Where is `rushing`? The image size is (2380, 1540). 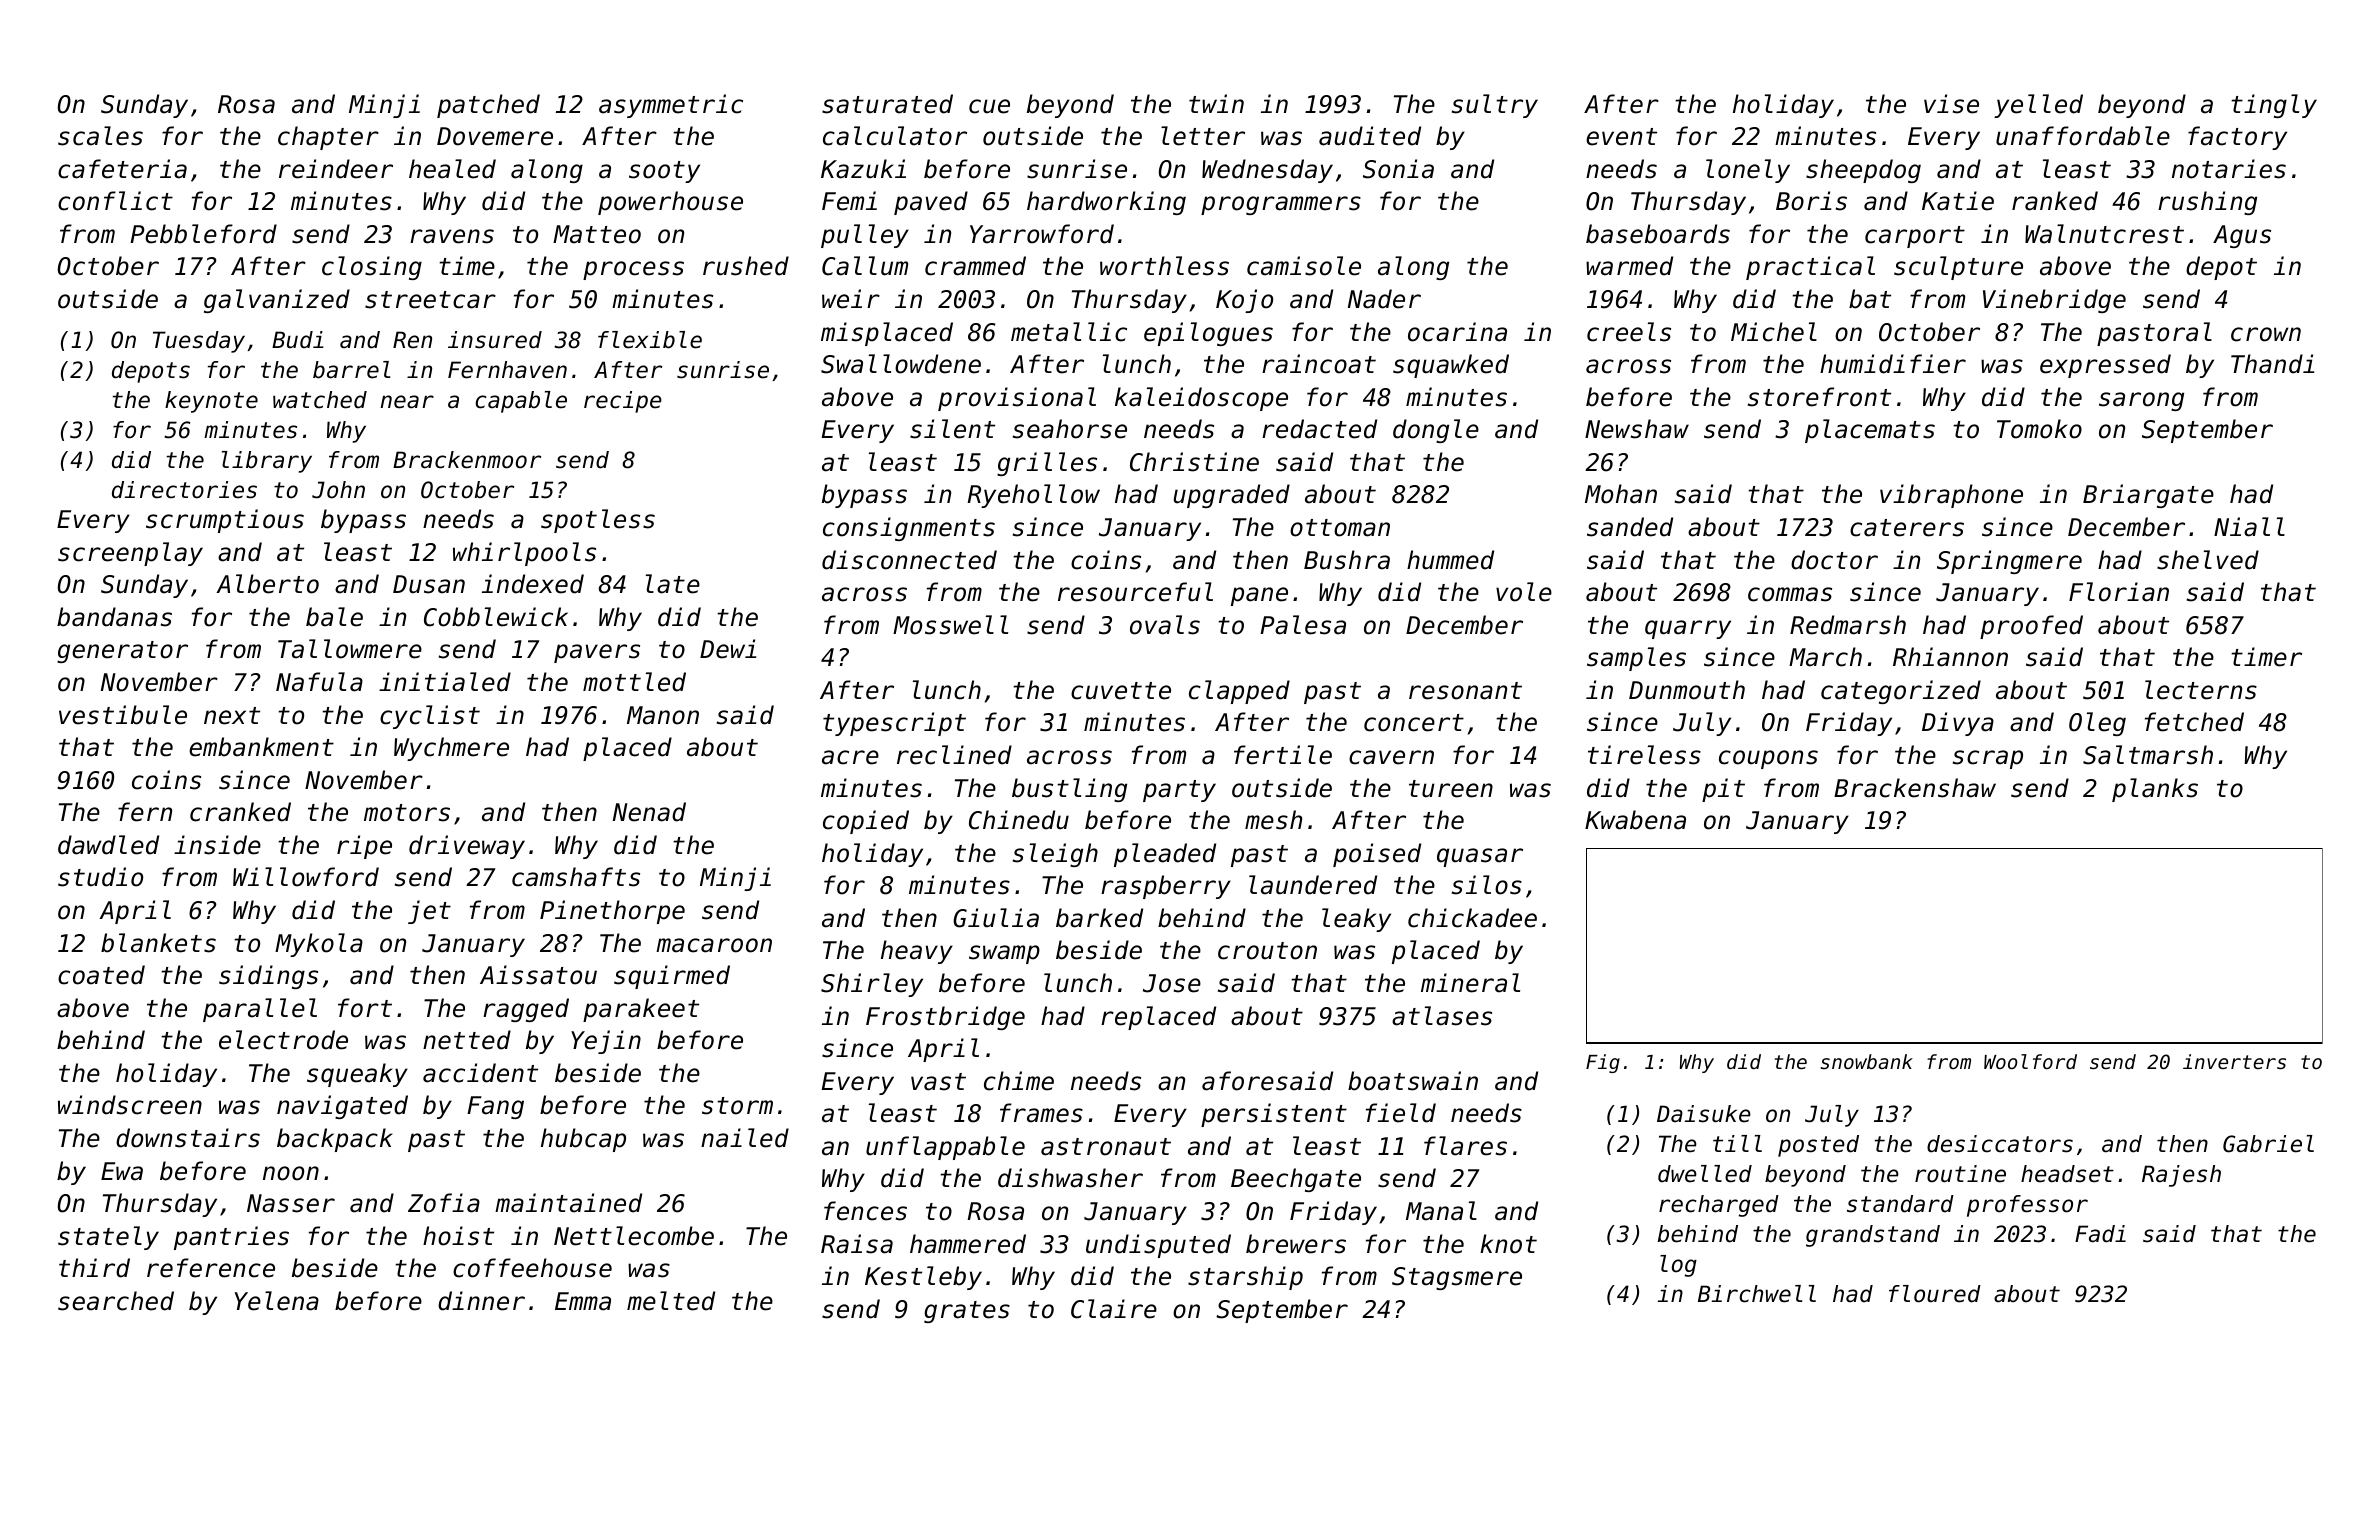 rushing is located at coordinates (2207, 203).
